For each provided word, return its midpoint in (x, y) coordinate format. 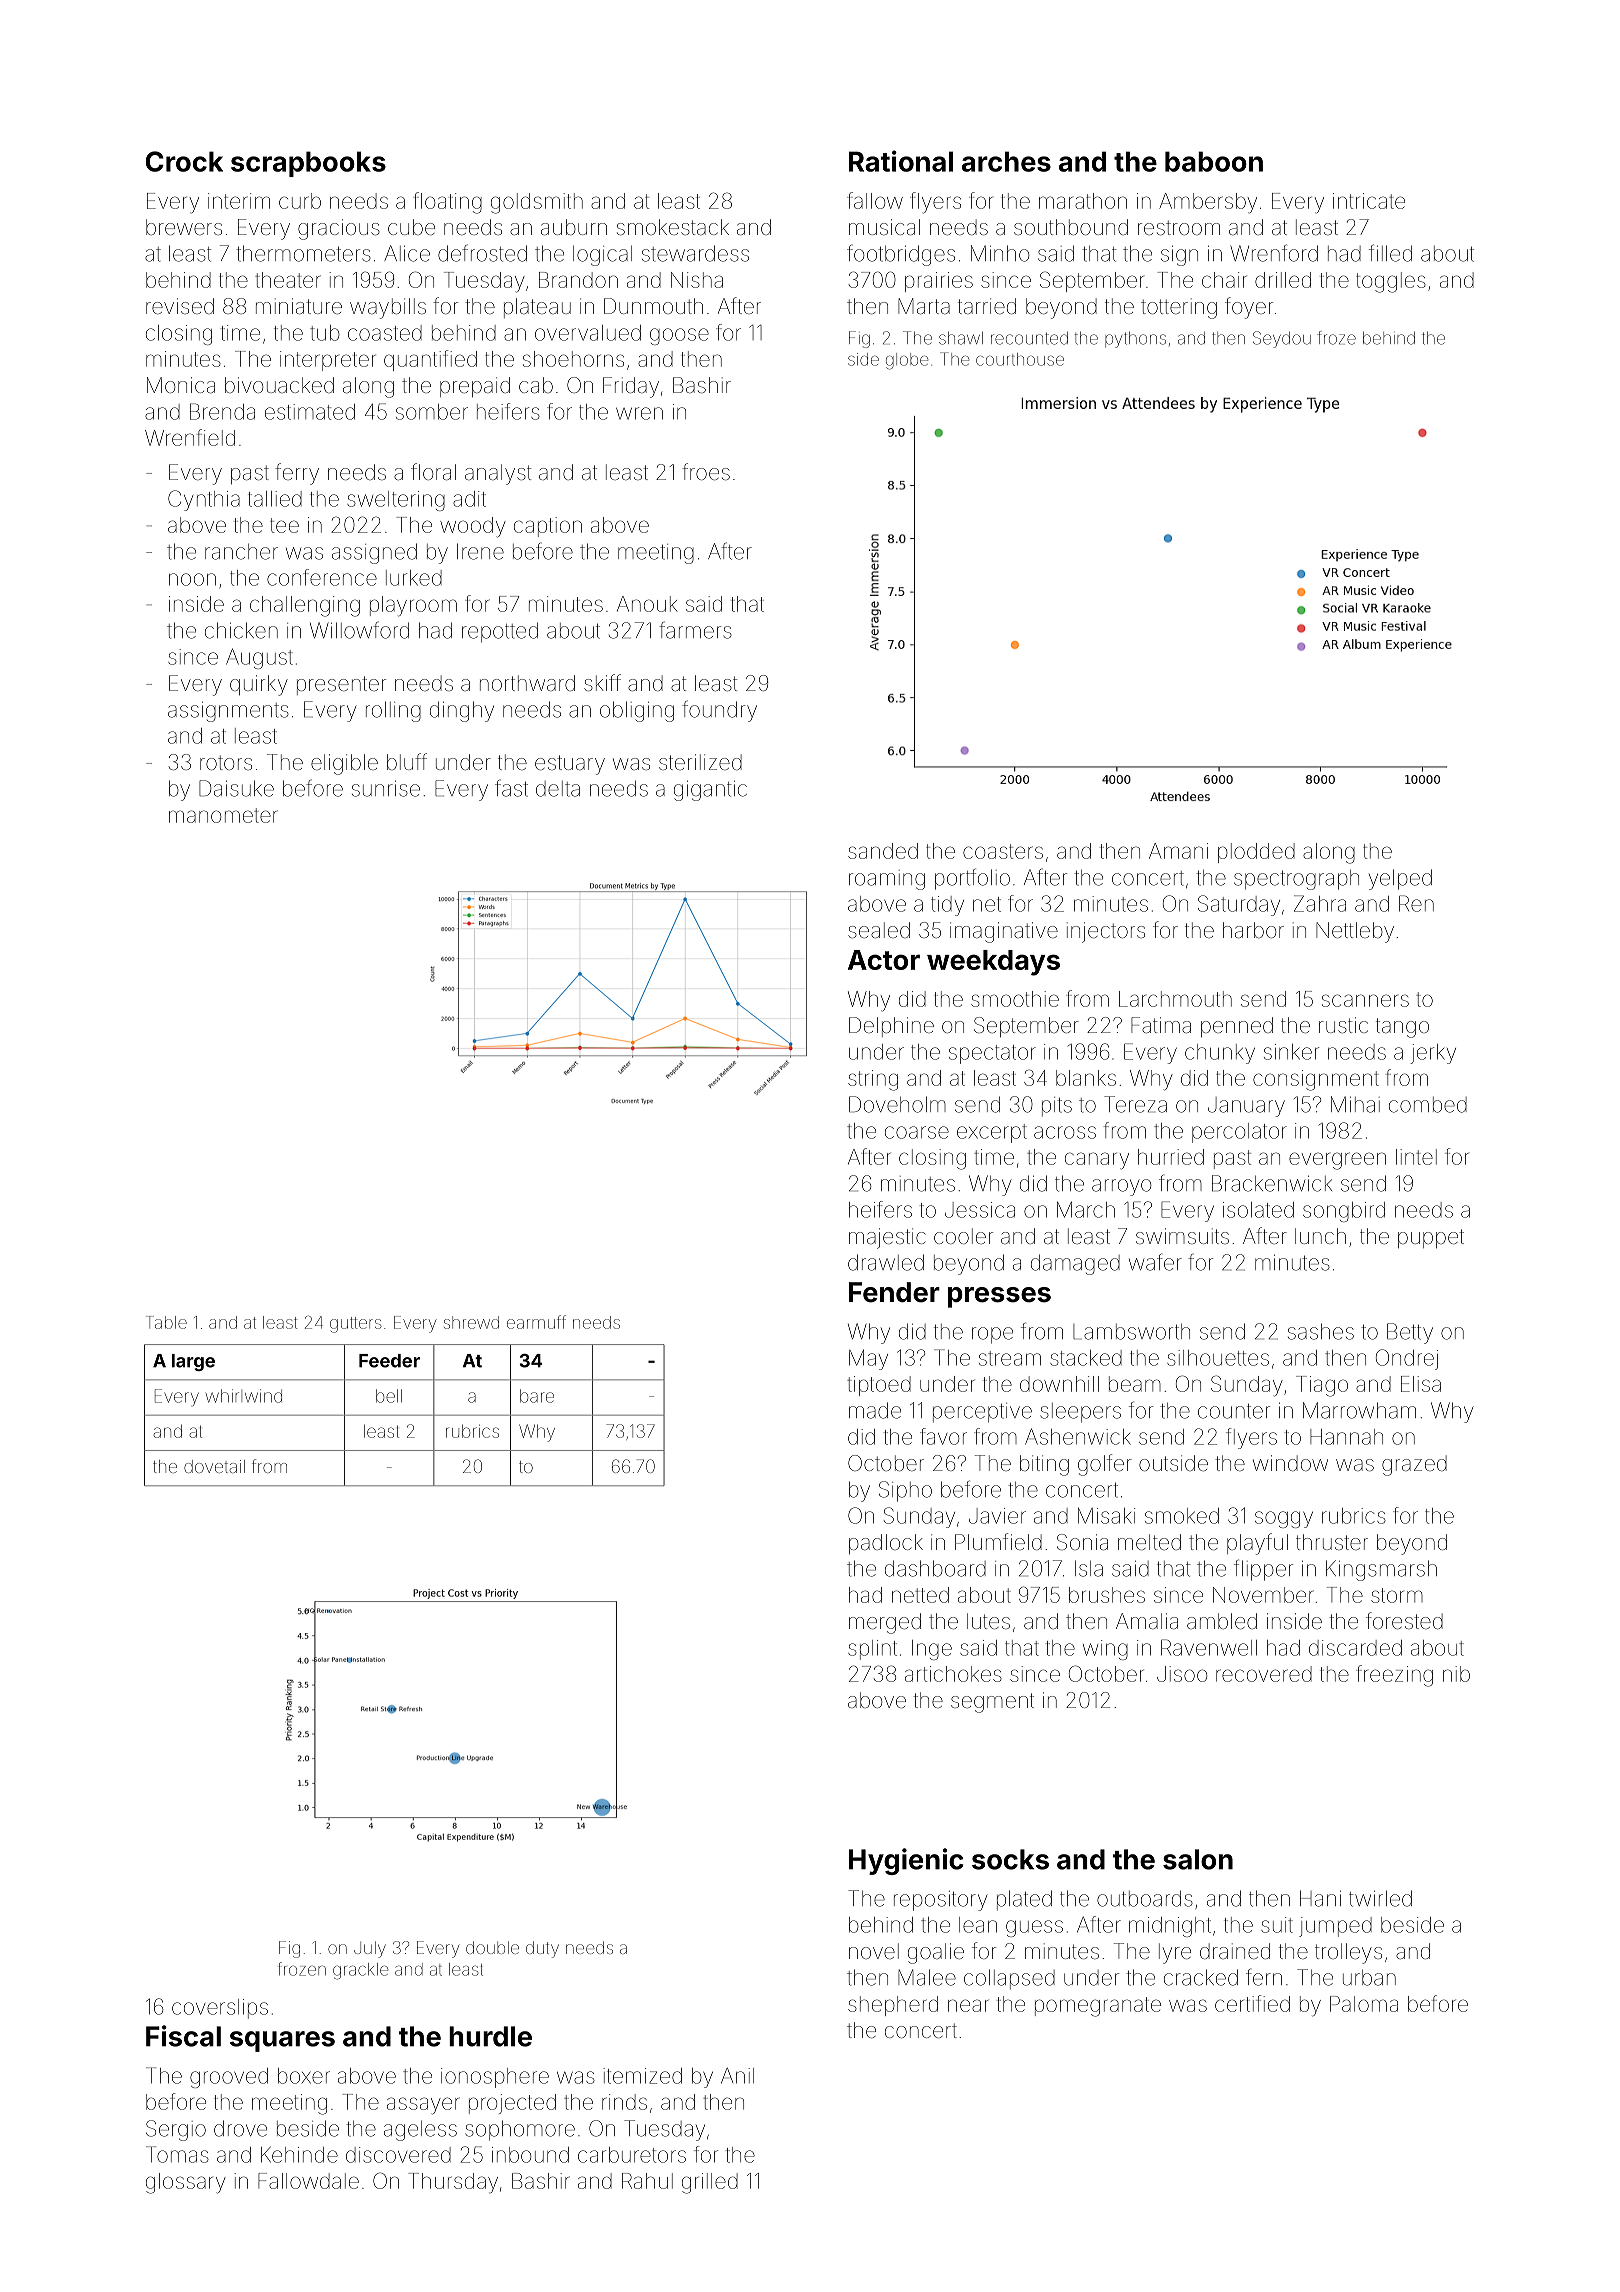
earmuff (536, 1322)
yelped (1400, 879)
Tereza (1135, 1104)
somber (432, 412)
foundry (719, 711)
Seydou (1282, 339)
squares (282, 2041)
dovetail (214, 1466)
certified (1252, 2003)
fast (511, 788)
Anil (737, 2076)
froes (706, 471)
